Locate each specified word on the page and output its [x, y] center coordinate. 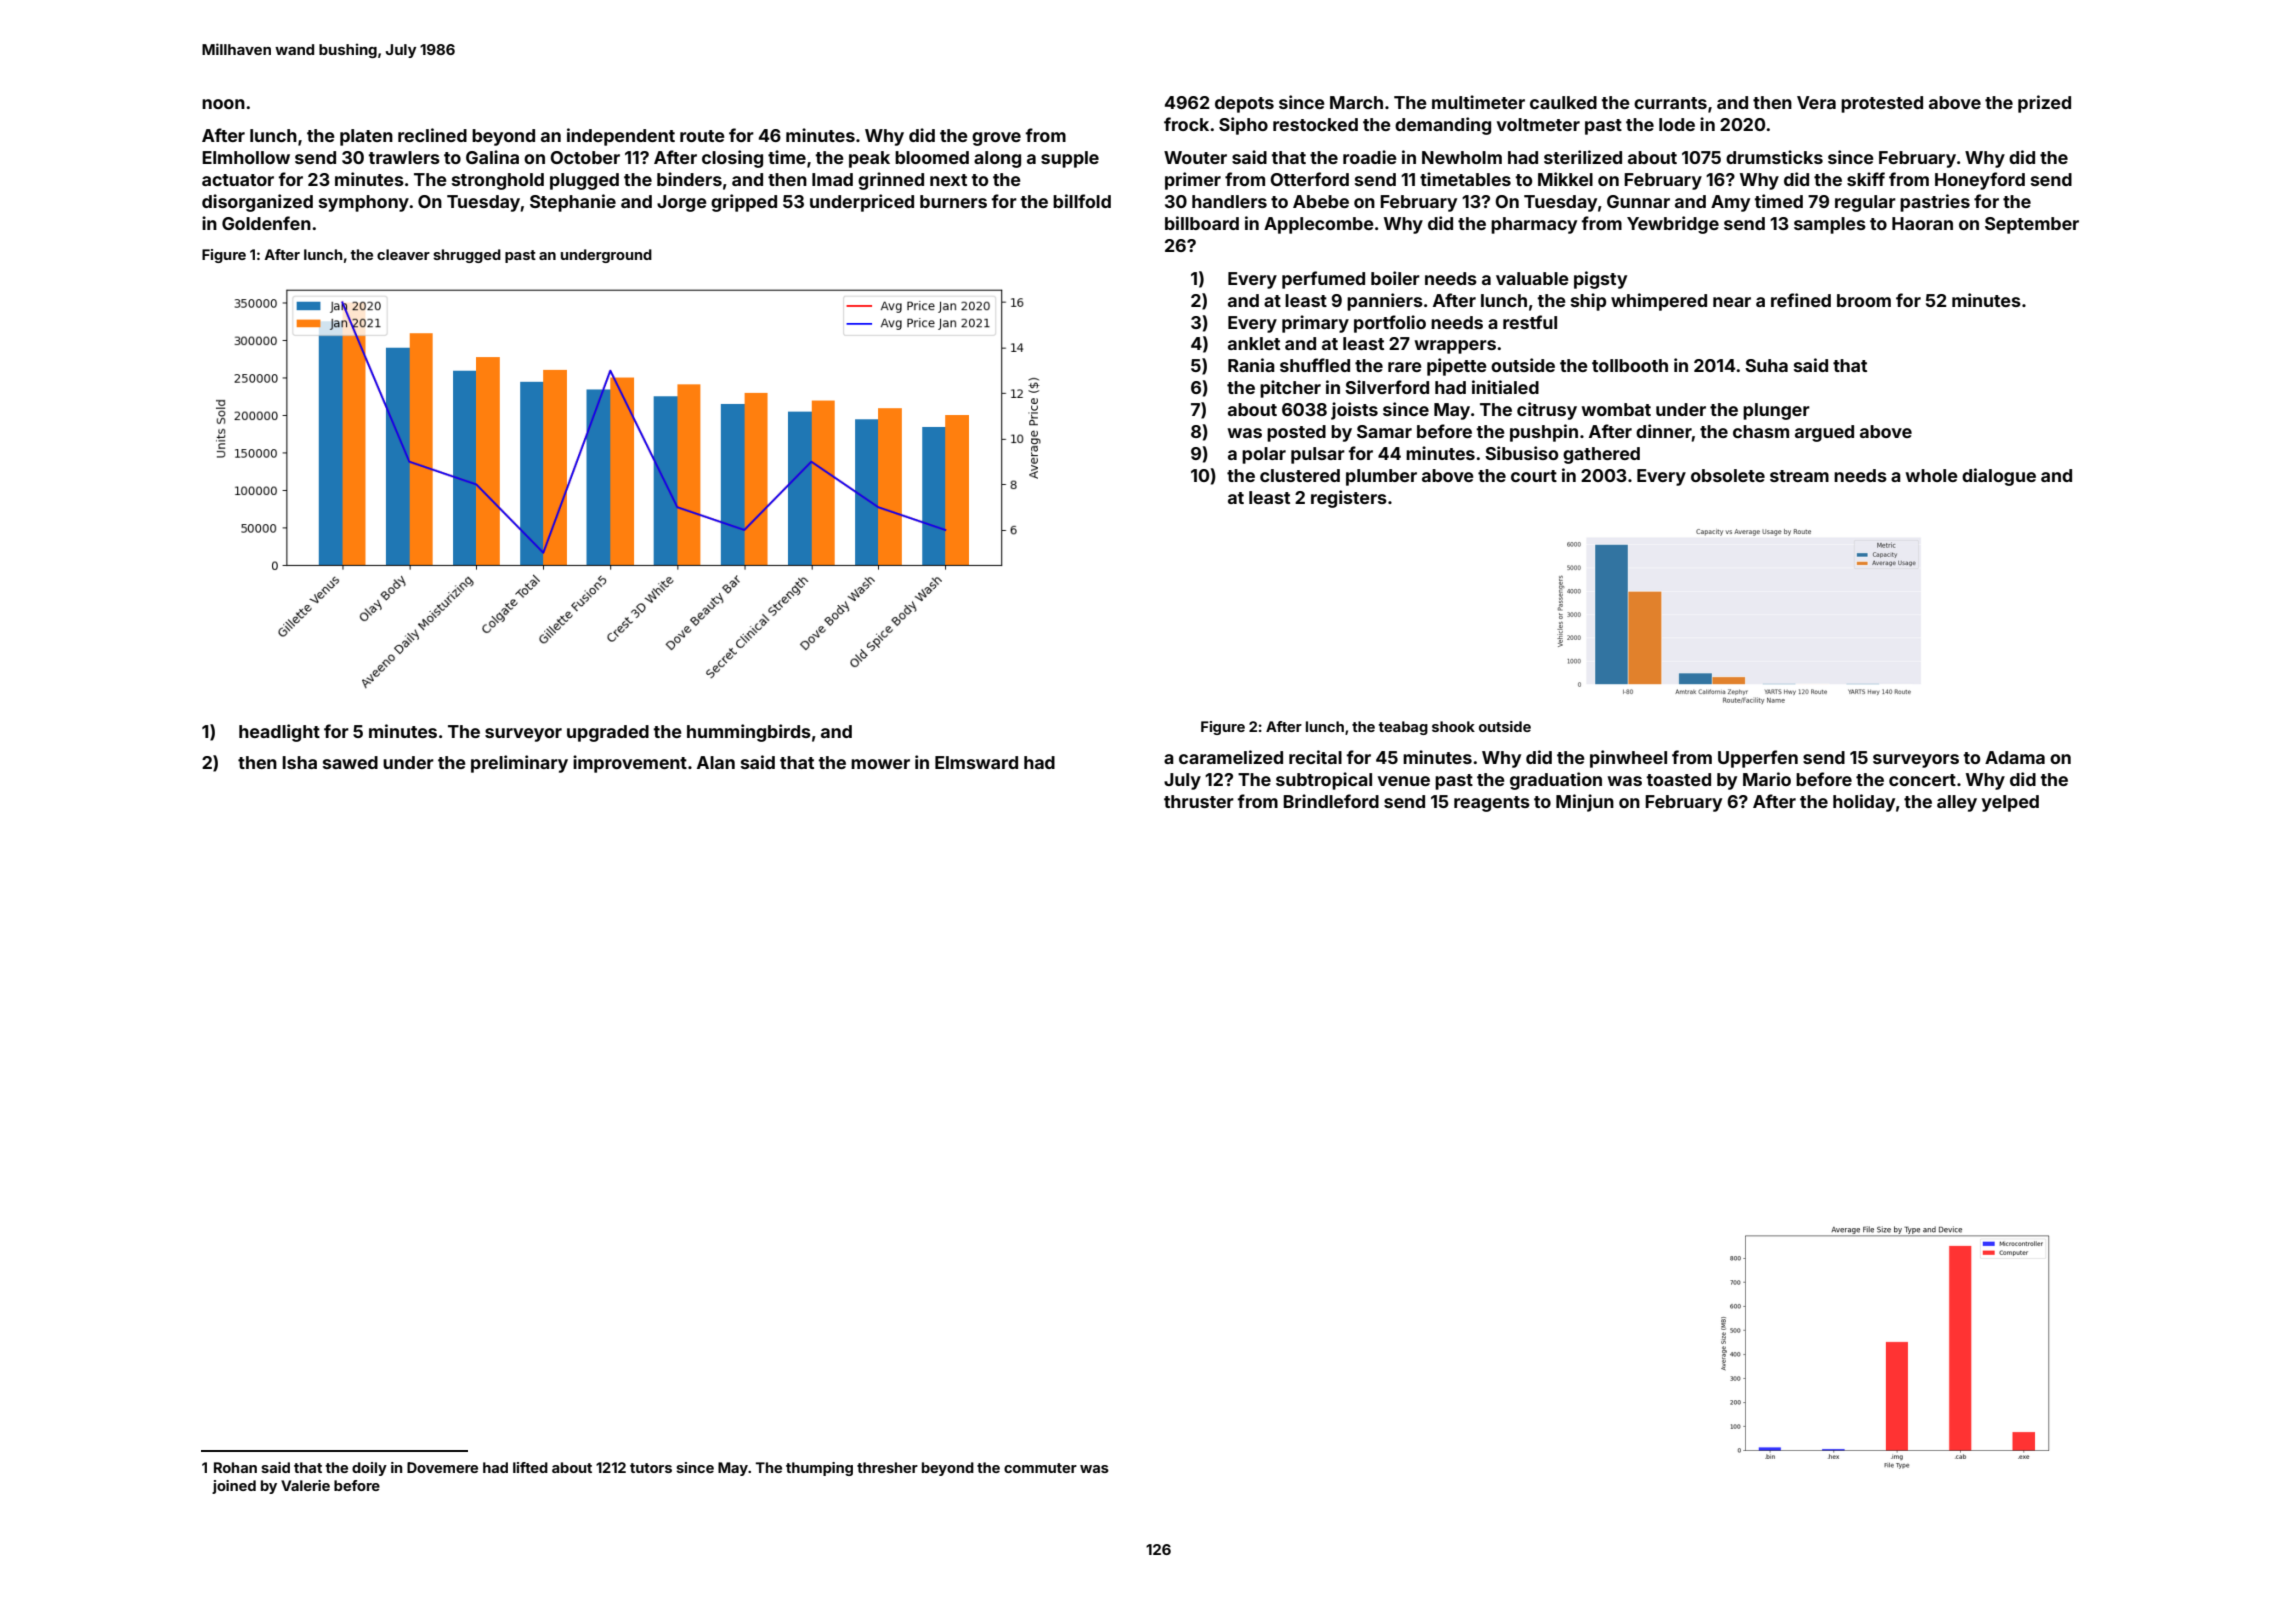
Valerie [305, 1485]
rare [1405, 367]
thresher [887, 1467]
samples [1830, 225]
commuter [1040, 1468]
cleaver [403, 254]
